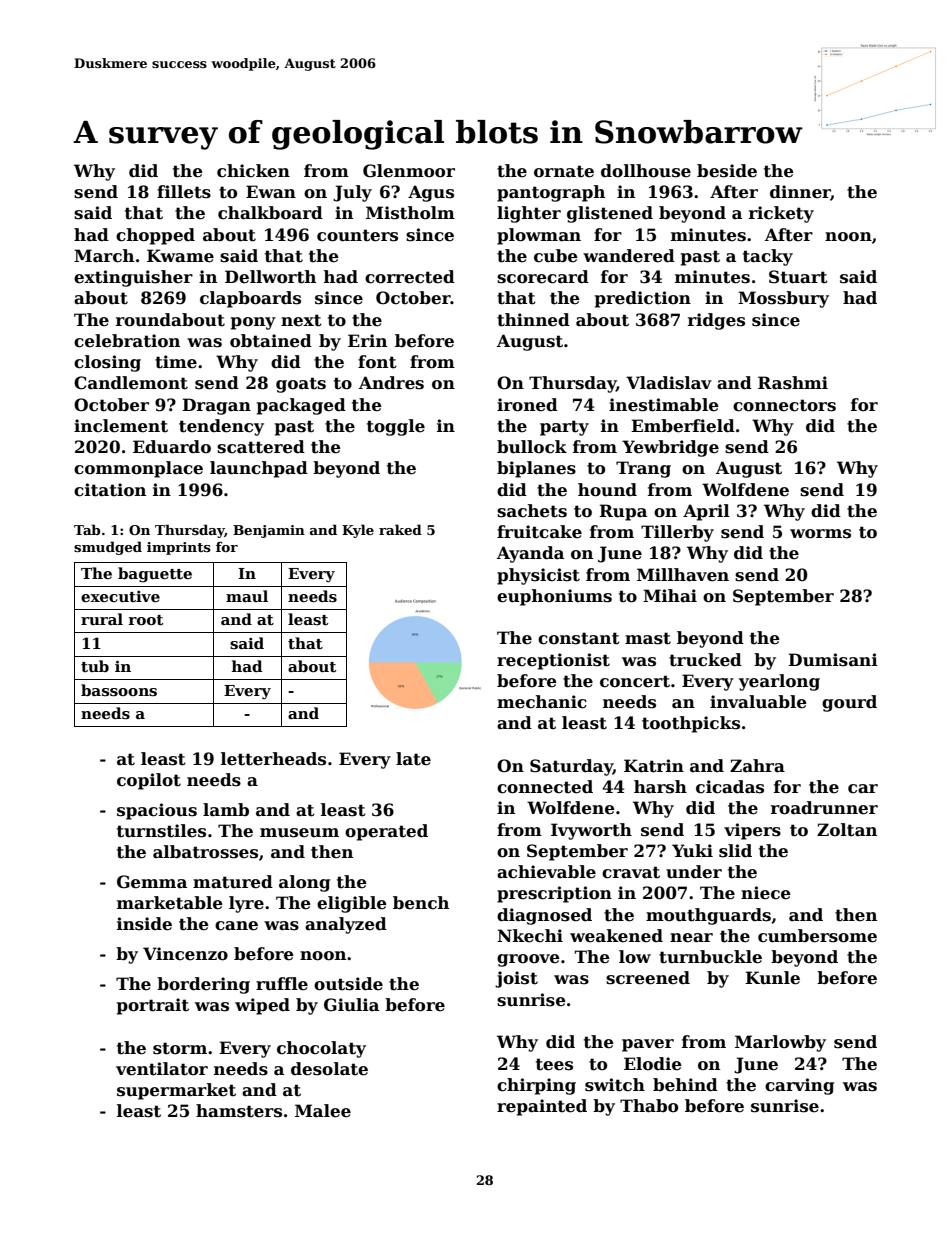 Image resolution: width=952 pixels, height=1233 pixels. What do you see at coordinates (780, 1043) in the document?
I see `Marlowby` at bounding box center [780, 1043].
